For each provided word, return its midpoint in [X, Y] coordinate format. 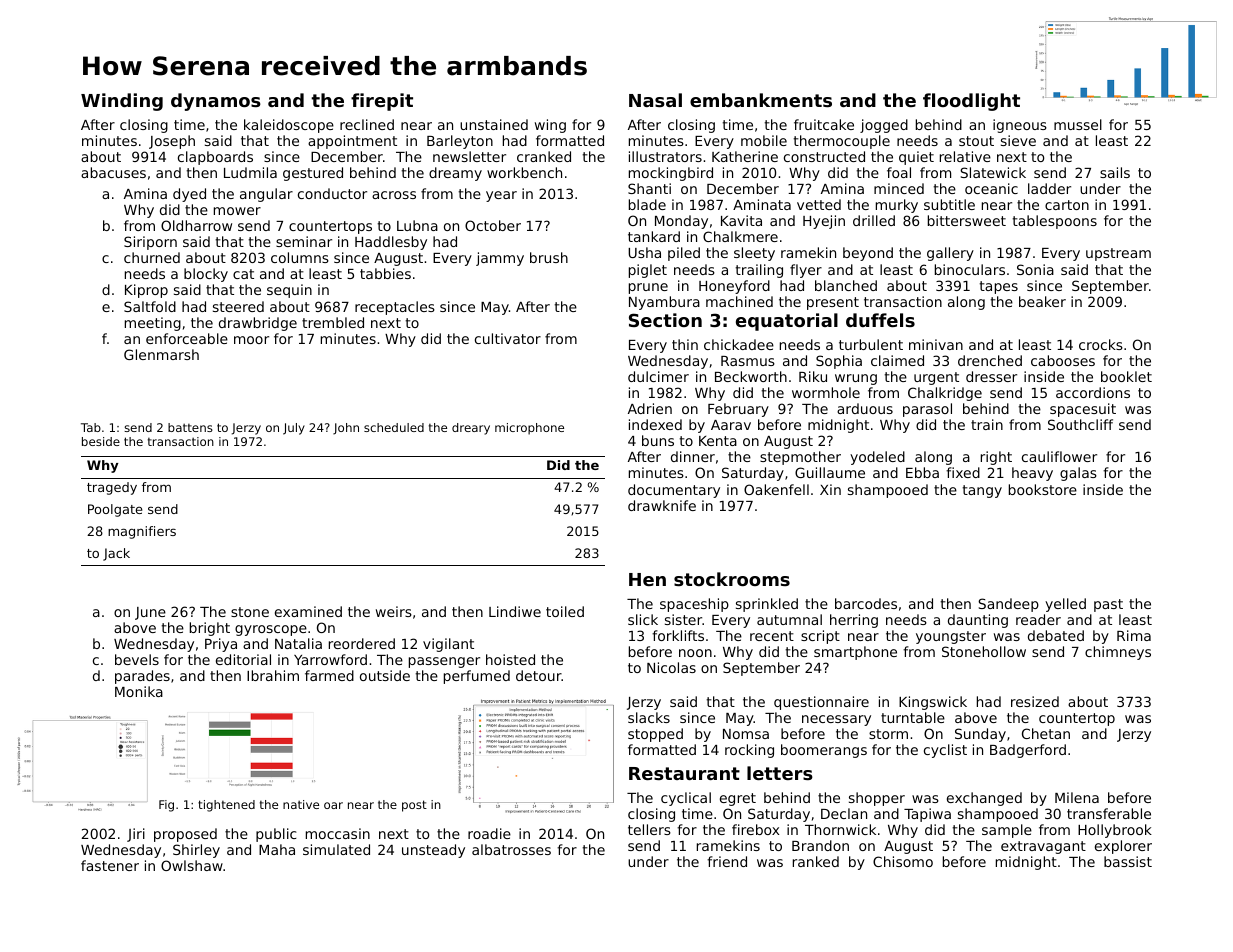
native [301, 804]
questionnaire [821, 703]
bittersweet [967, 220]
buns [658, 440]
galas [1078, 474]
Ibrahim [273, 675]
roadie [489, 833]
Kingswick [933, 703]
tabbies [385, 273]
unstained [494, 124]
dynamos [216, 102]
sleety [754, 254]
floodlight [971, 102]
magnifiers [142, 532]
